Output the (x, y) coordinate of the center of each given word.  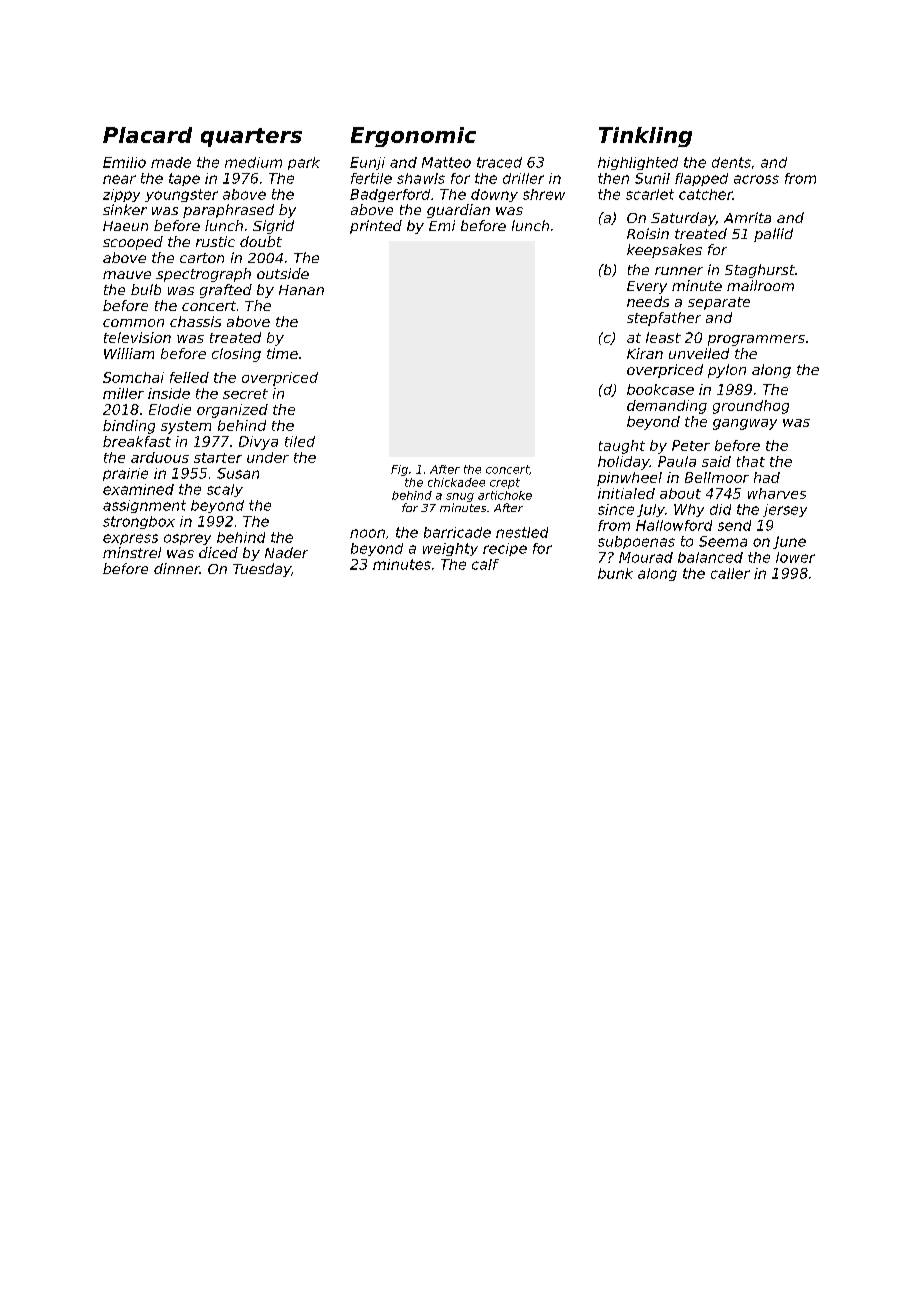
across (756, 179)
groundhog (751, 407)
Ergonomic (413, 137)
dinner (177, 568)
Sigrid (273, 227)
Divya (258, 443)
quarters (251, 137)
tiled (300, 441)
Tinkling (645, 137)
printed (376, 227)
